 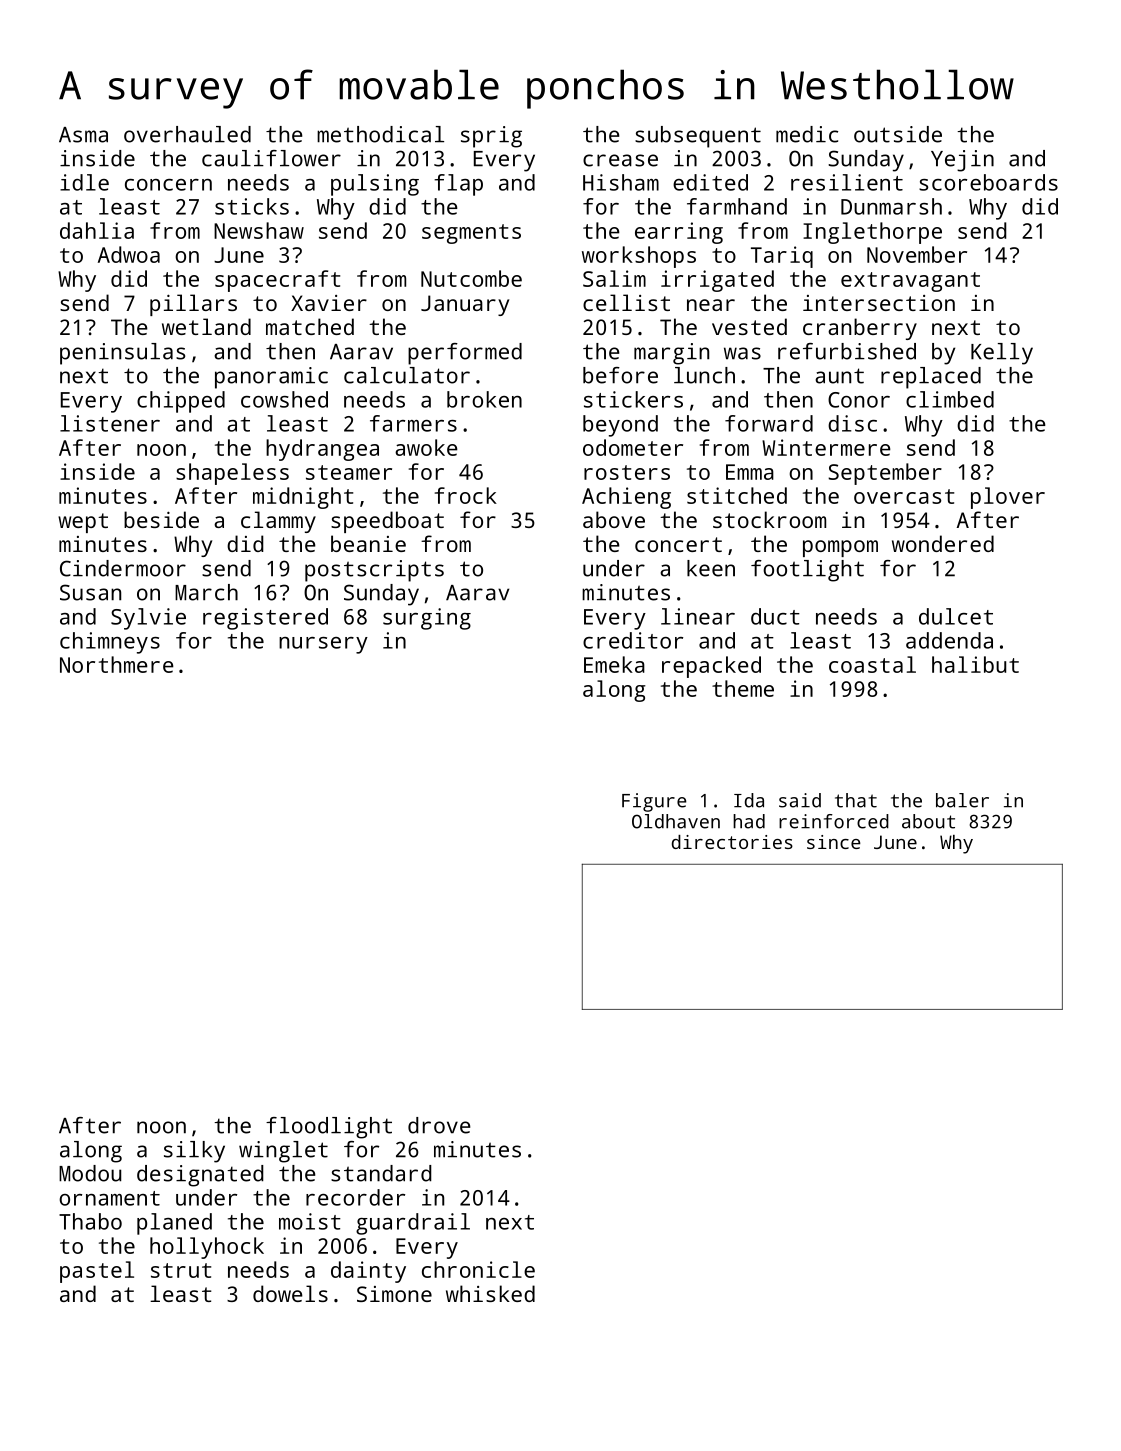 What do you see at coordinates (478, 1269) in the page?
I see `chronicle` at bounding box center [478, 1269].
